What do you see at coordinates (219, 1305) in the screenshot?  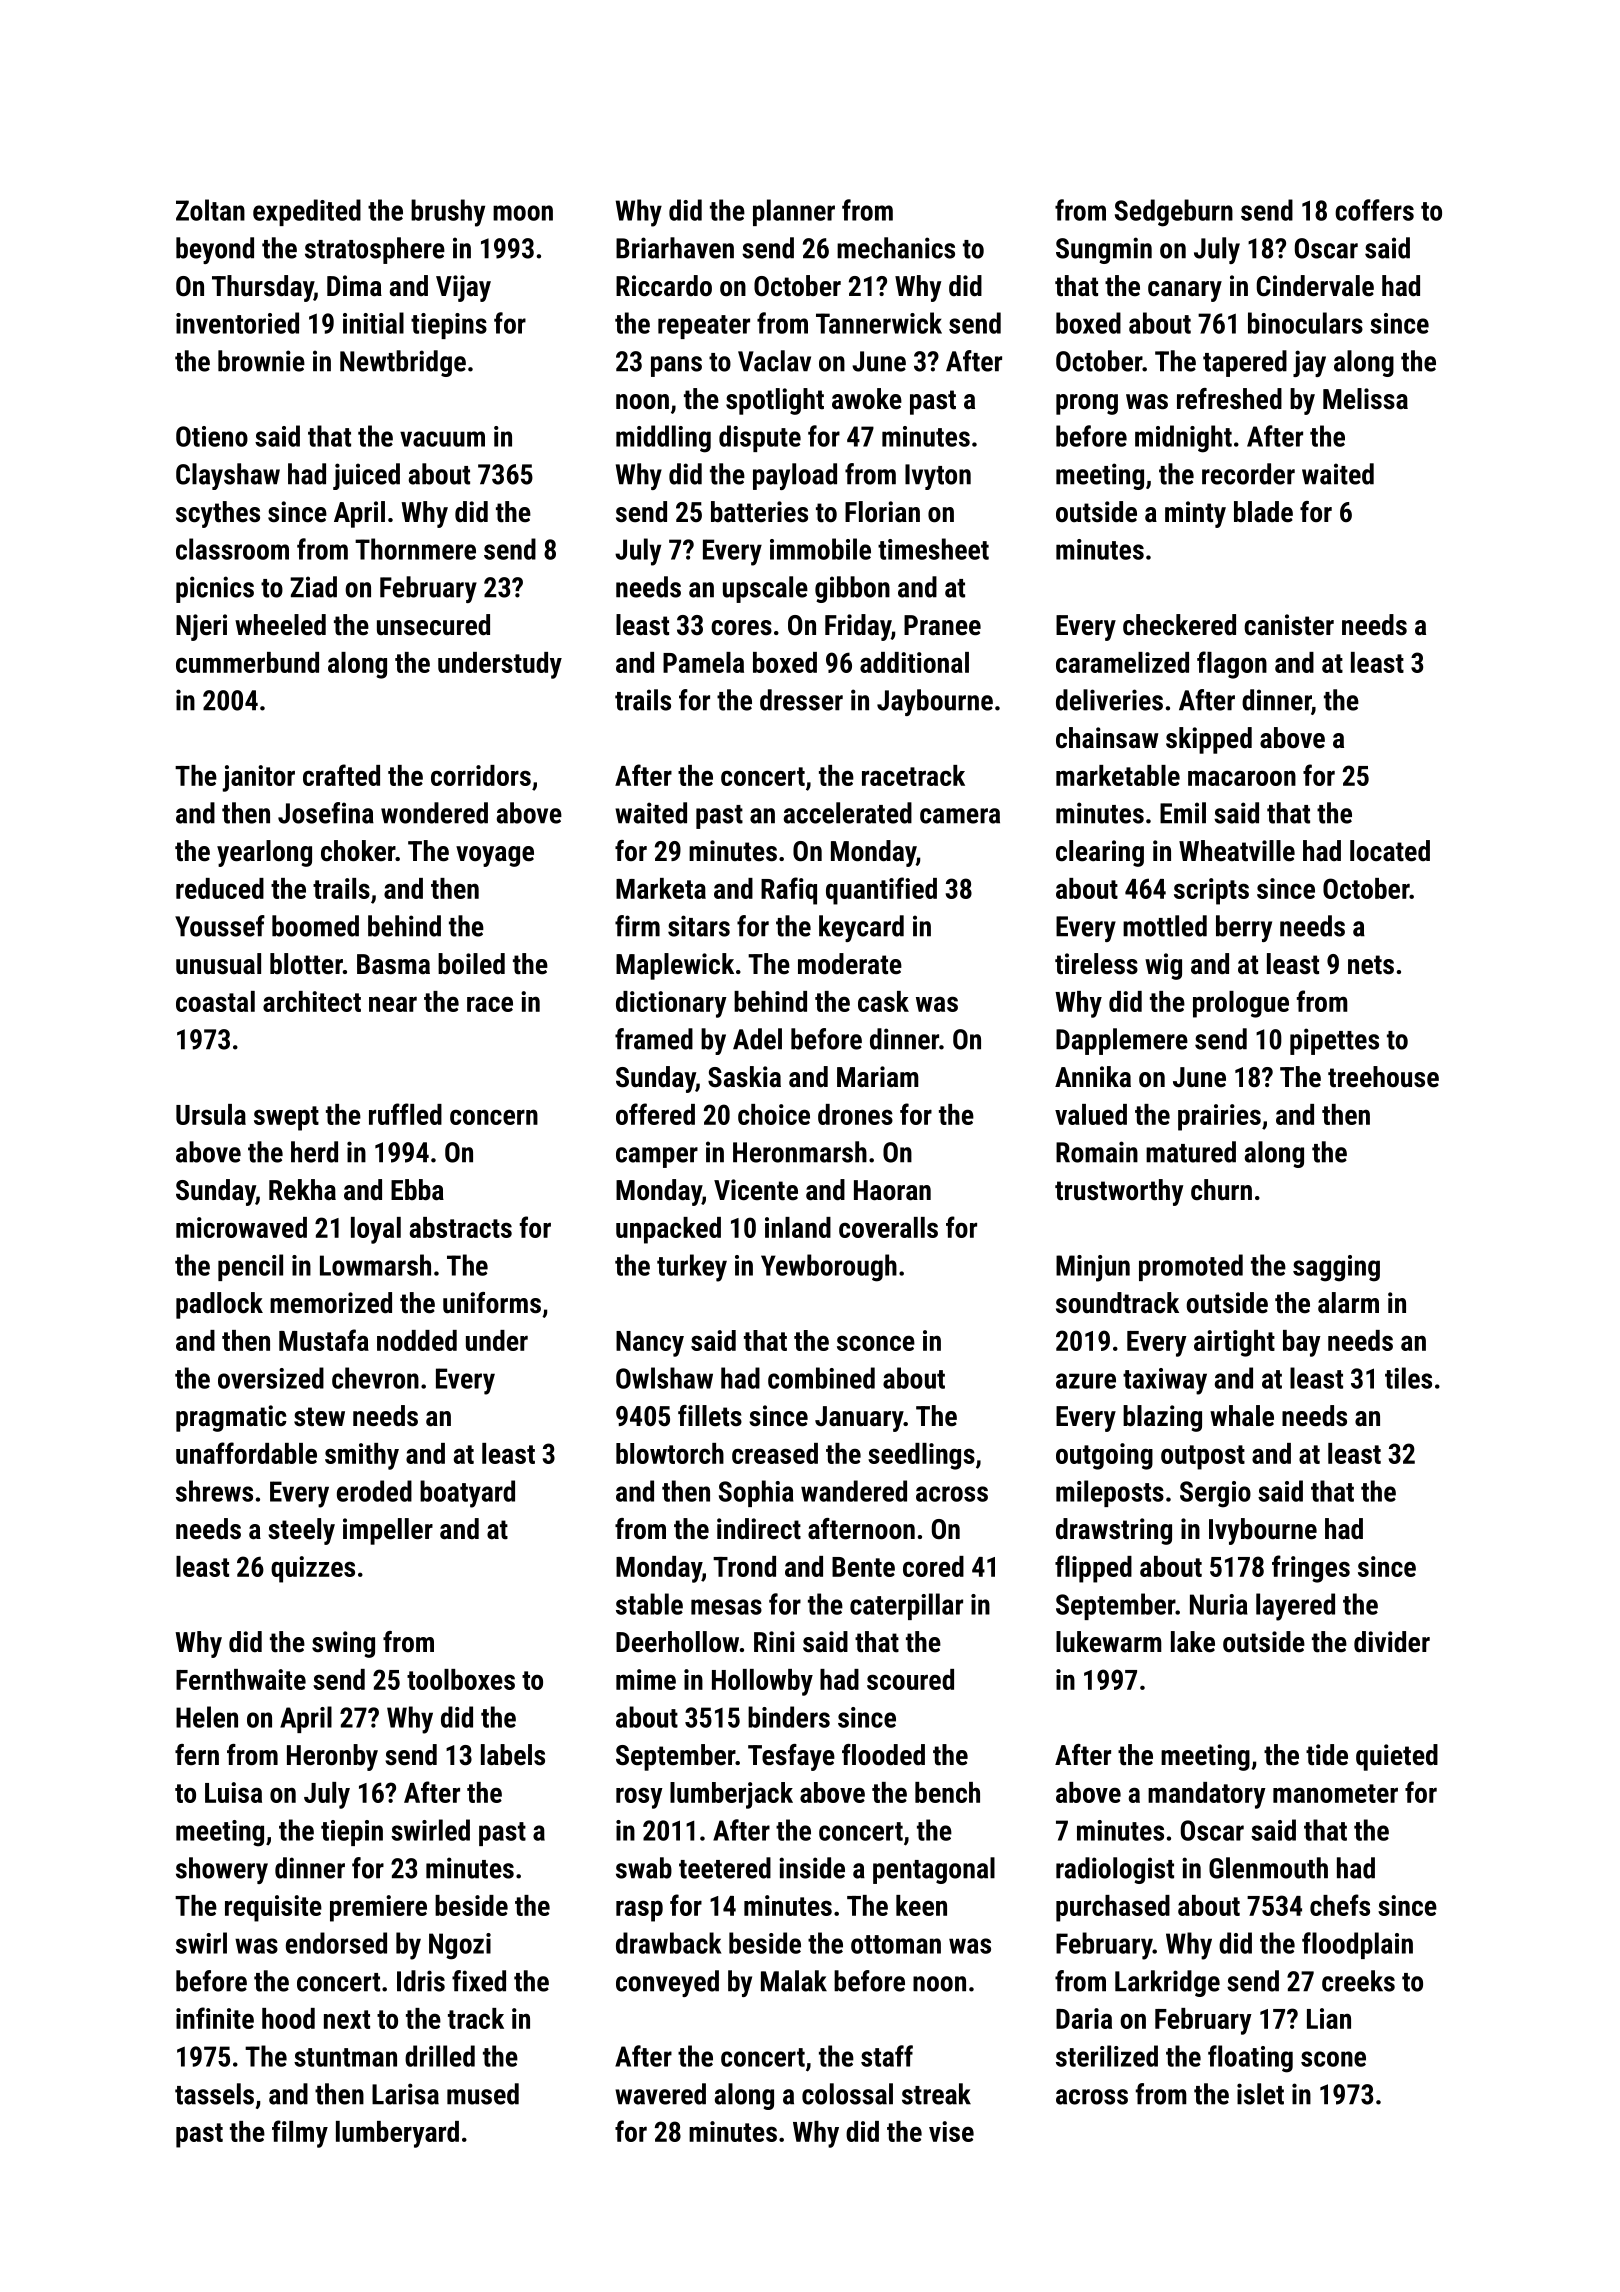 I see `padlock` at bounding box center [219, 1305].
